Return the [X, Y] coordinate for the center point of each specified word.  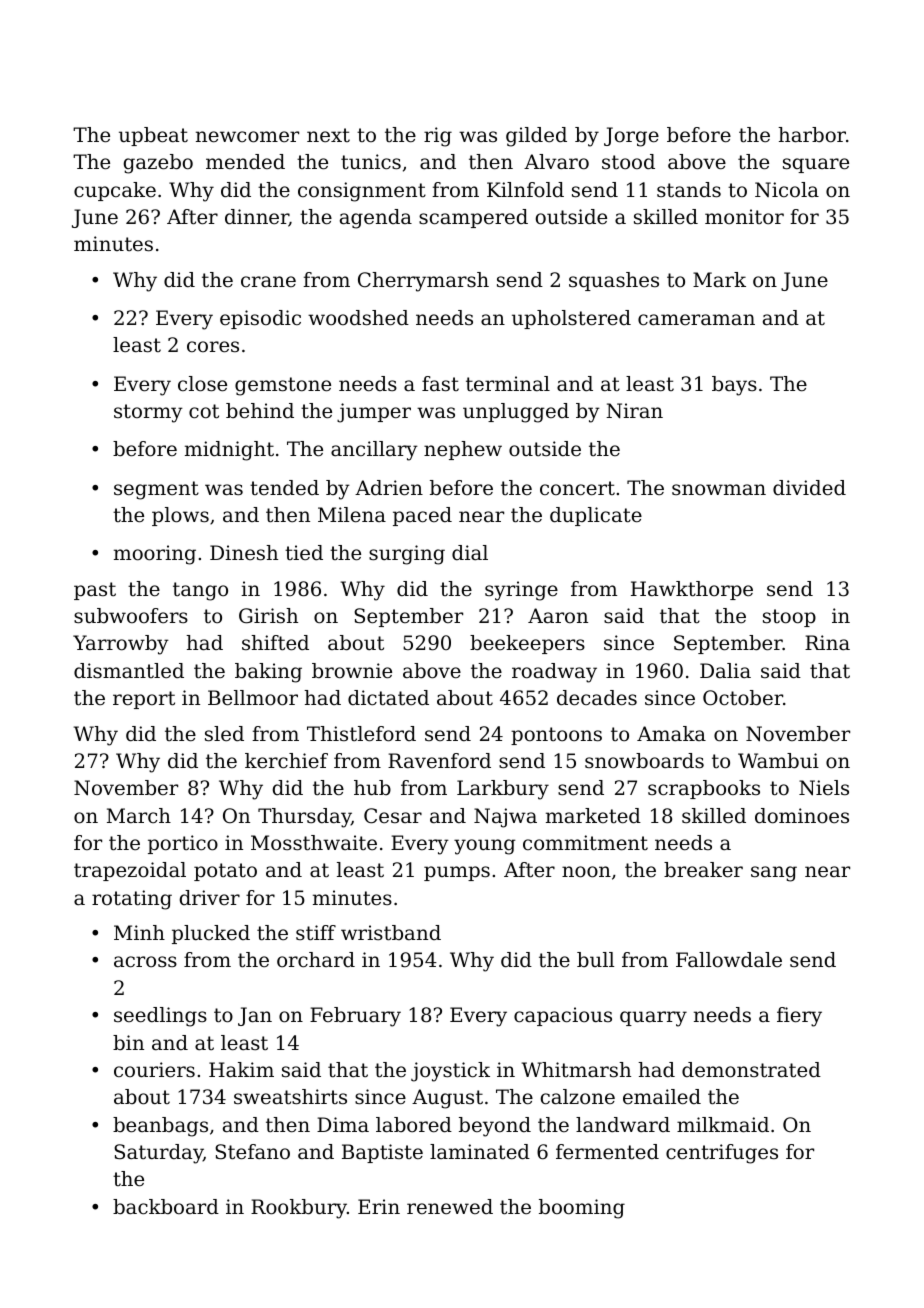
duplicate [596, 516]
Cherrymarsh [423, 282]
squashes [614, 281]
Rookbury [299, 1209]
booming [582, 1209]
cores [213, 347]
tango [200, 591]
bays [734, 386]
